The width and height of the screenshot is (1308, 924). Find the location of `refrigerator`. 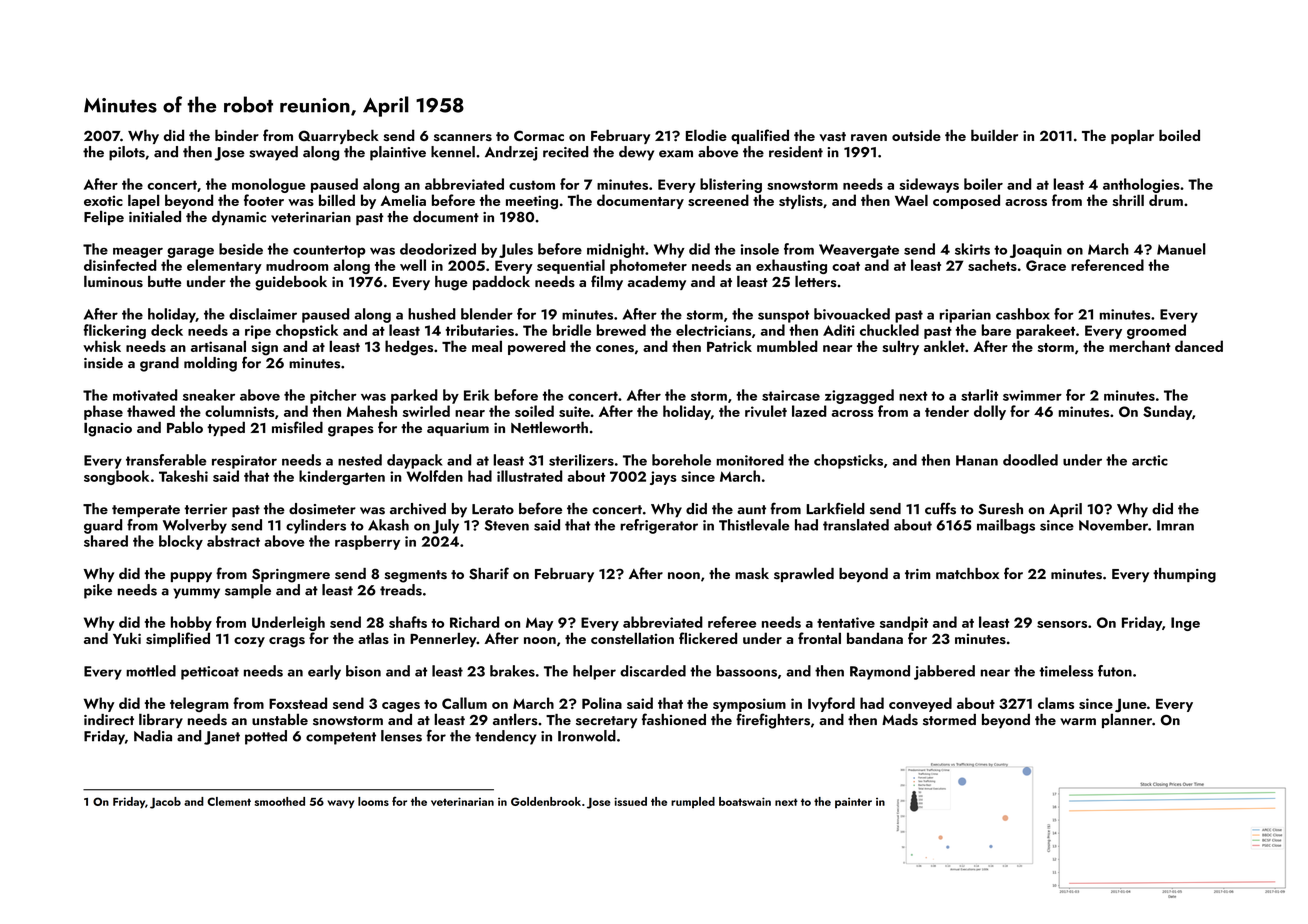

refrigerator is located at coordinates (659, 526).
